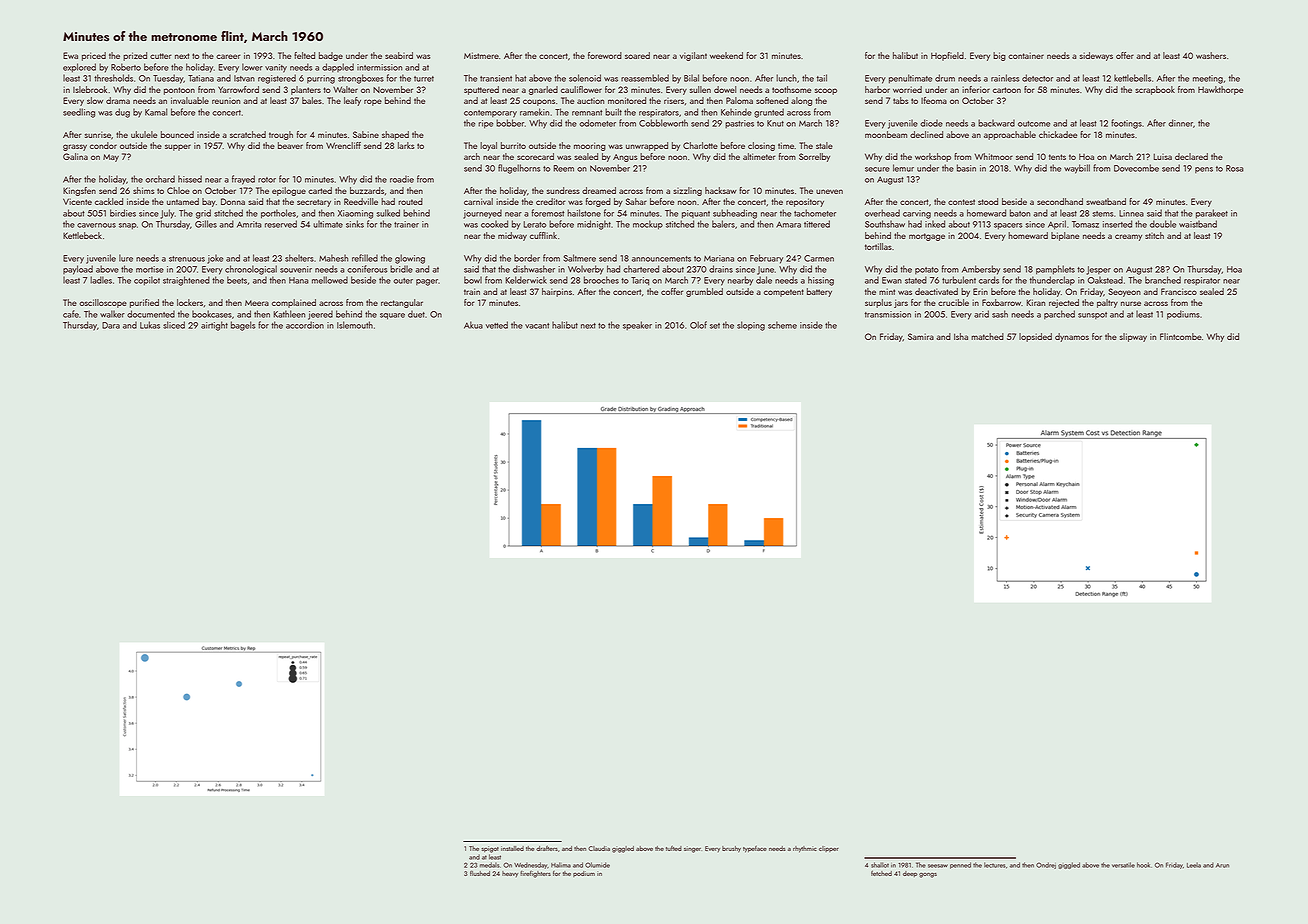 This page has height=924, width=1308. What do you see at coordinates (881, 873) in the page?
I see `fetched` at bounding box center [881, 873].
